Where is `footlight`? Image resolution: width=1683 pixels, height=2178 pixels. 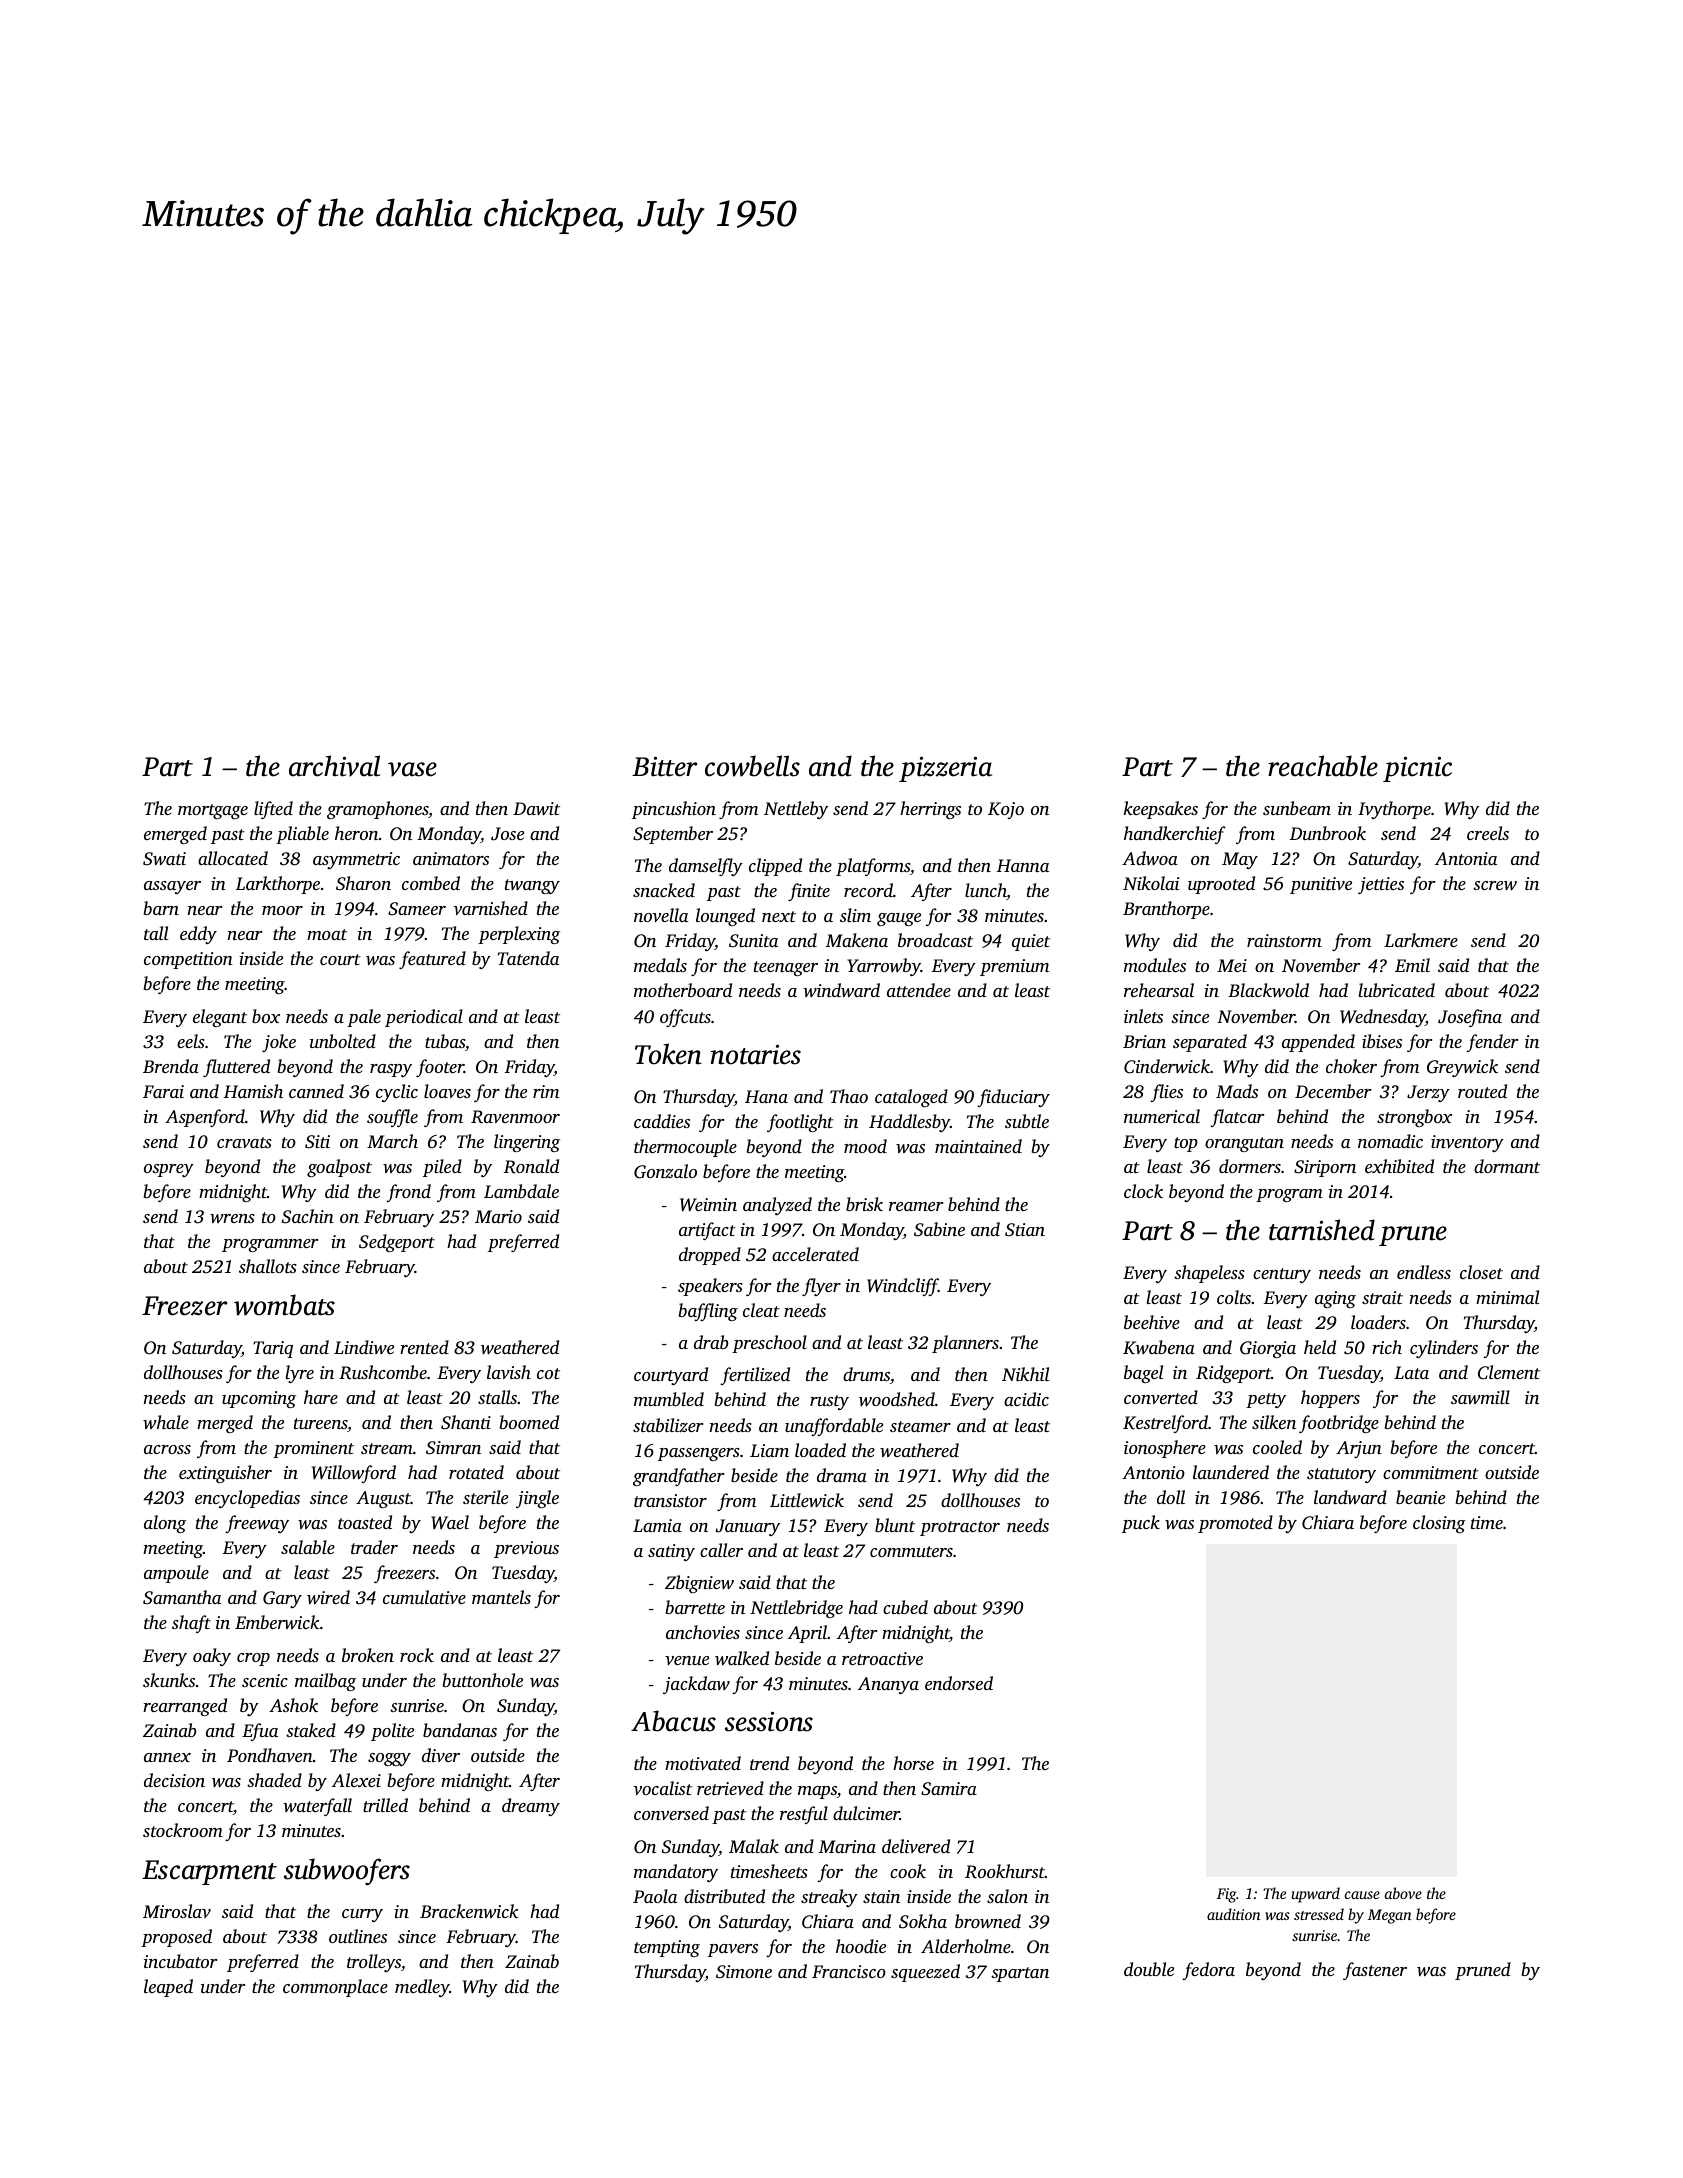
footlight is located at coordinates (800, 1123).
